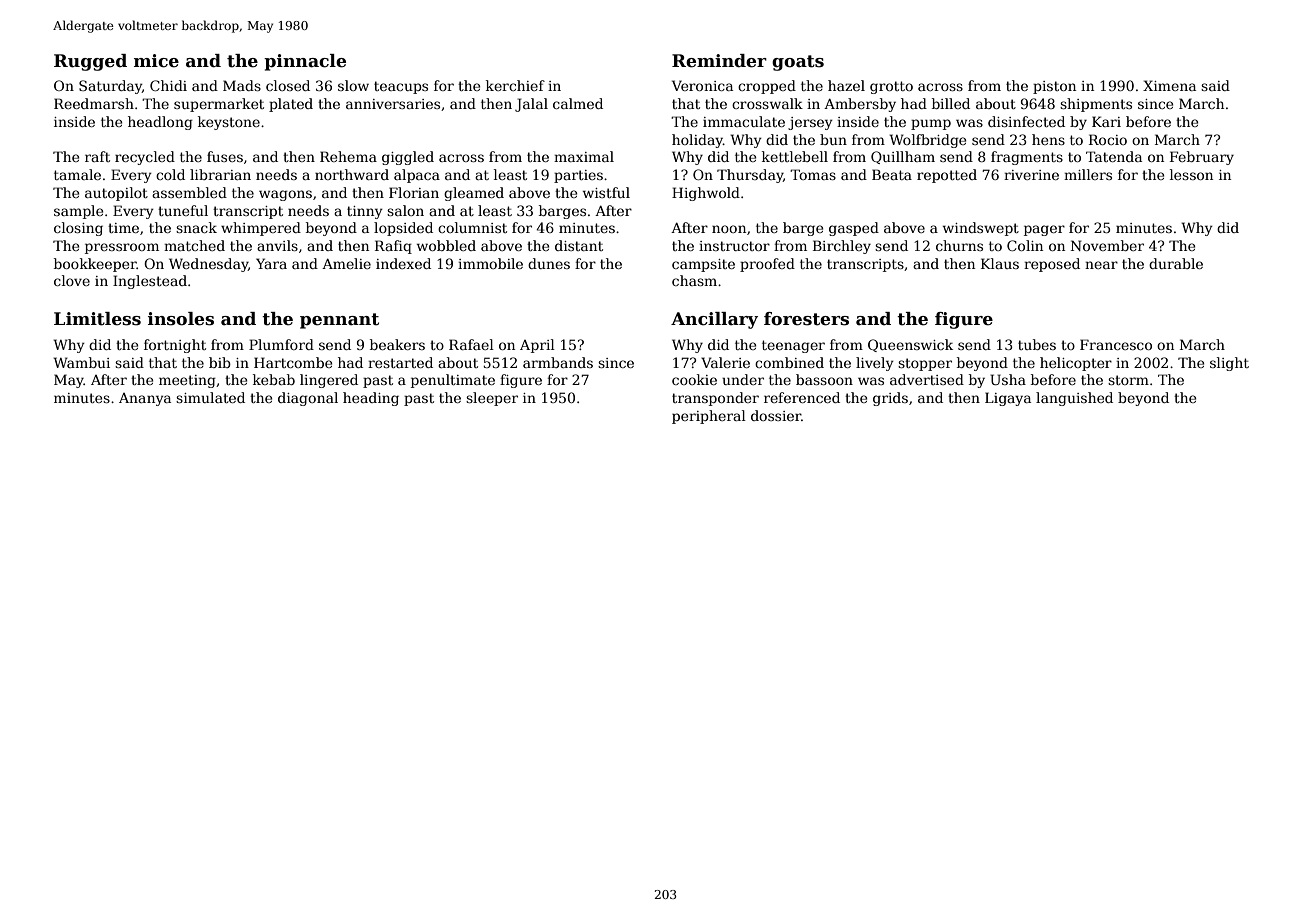  Describe the element at coordinates (403, 229) in the page. I see `lopsided` at that location.
